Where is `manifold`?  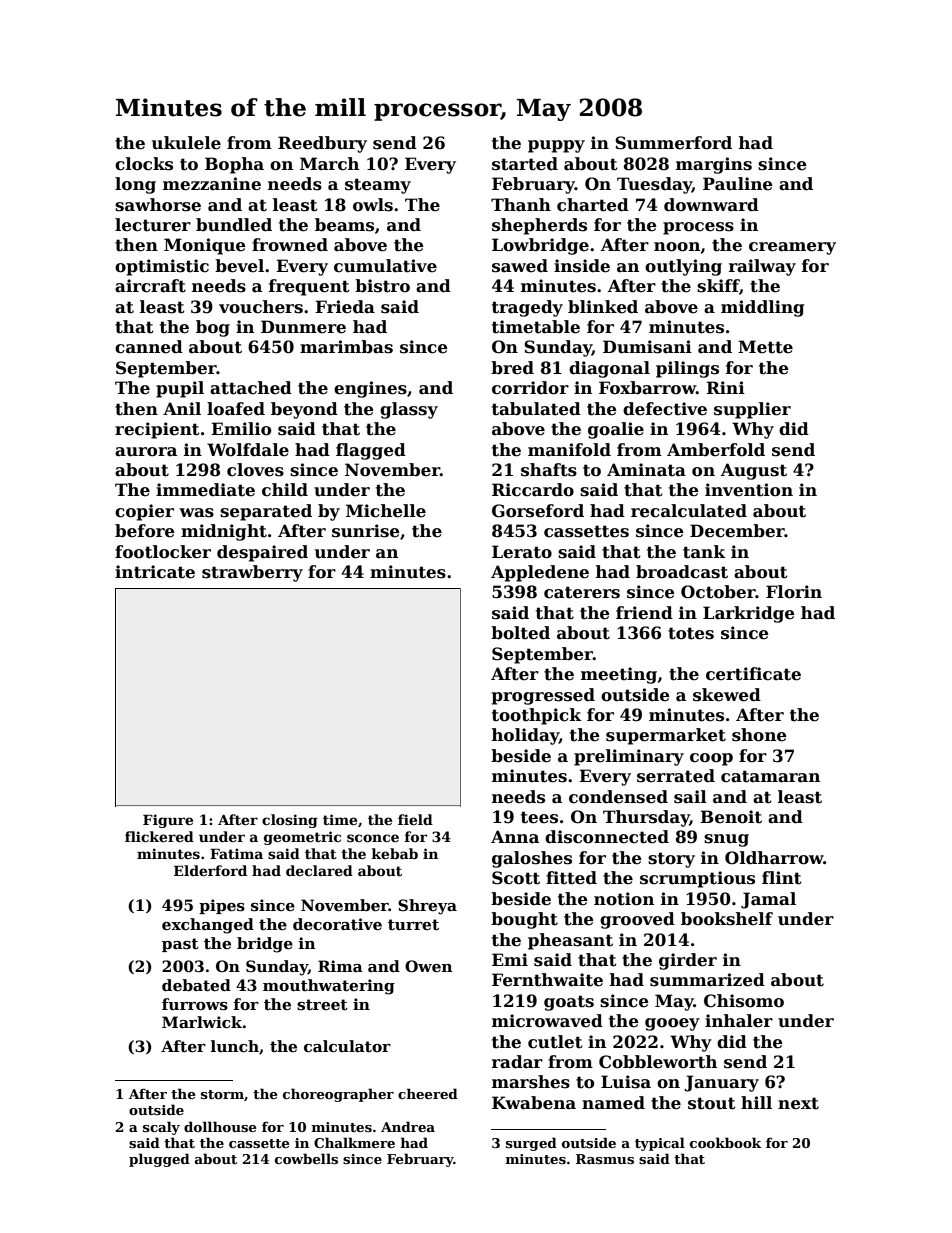 manifold is located at coordinates (569, 450).
